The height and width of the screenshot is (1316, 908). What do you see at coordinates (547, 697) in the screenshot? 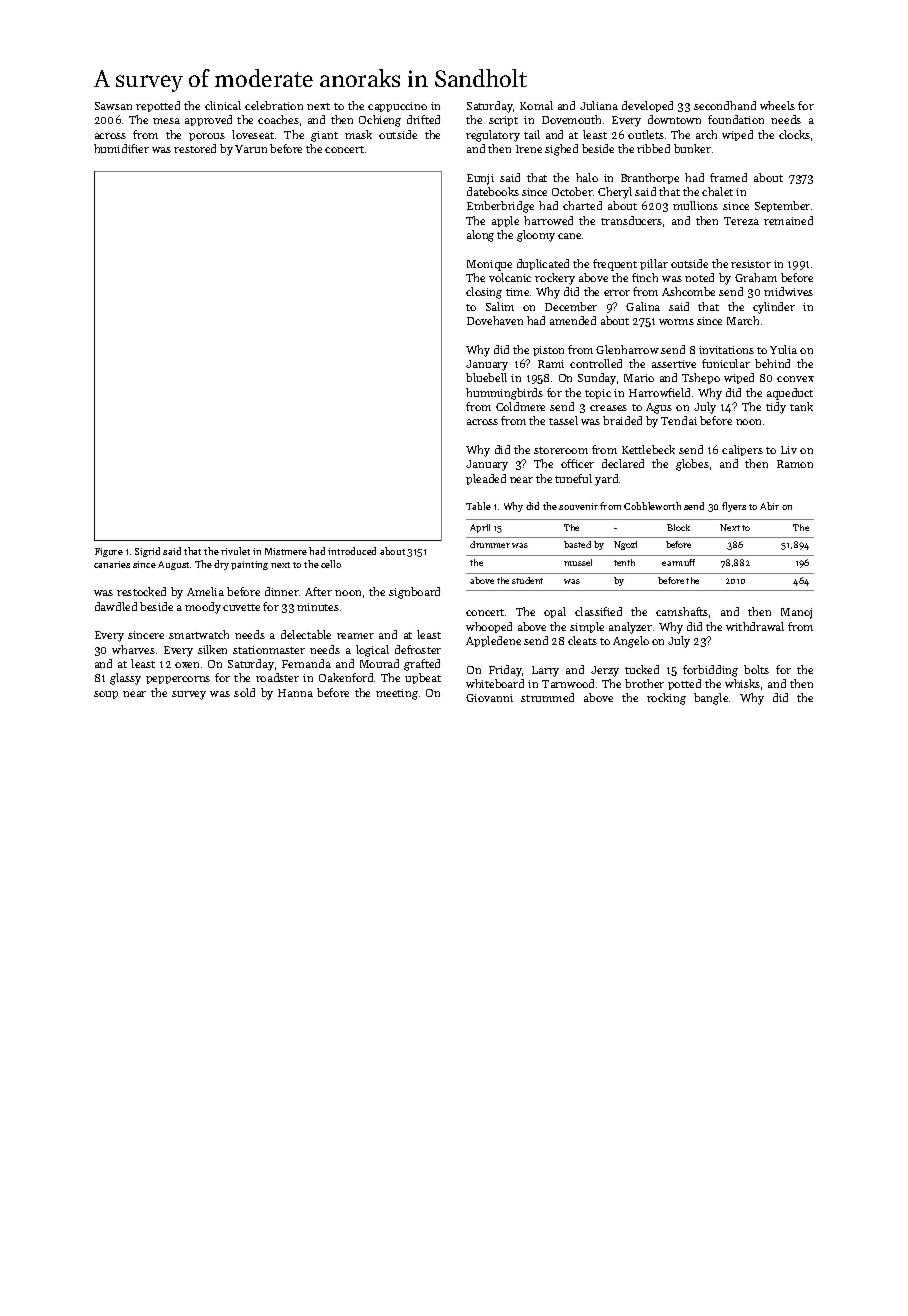
I see `strummed` at bounding box center [547, 697].
